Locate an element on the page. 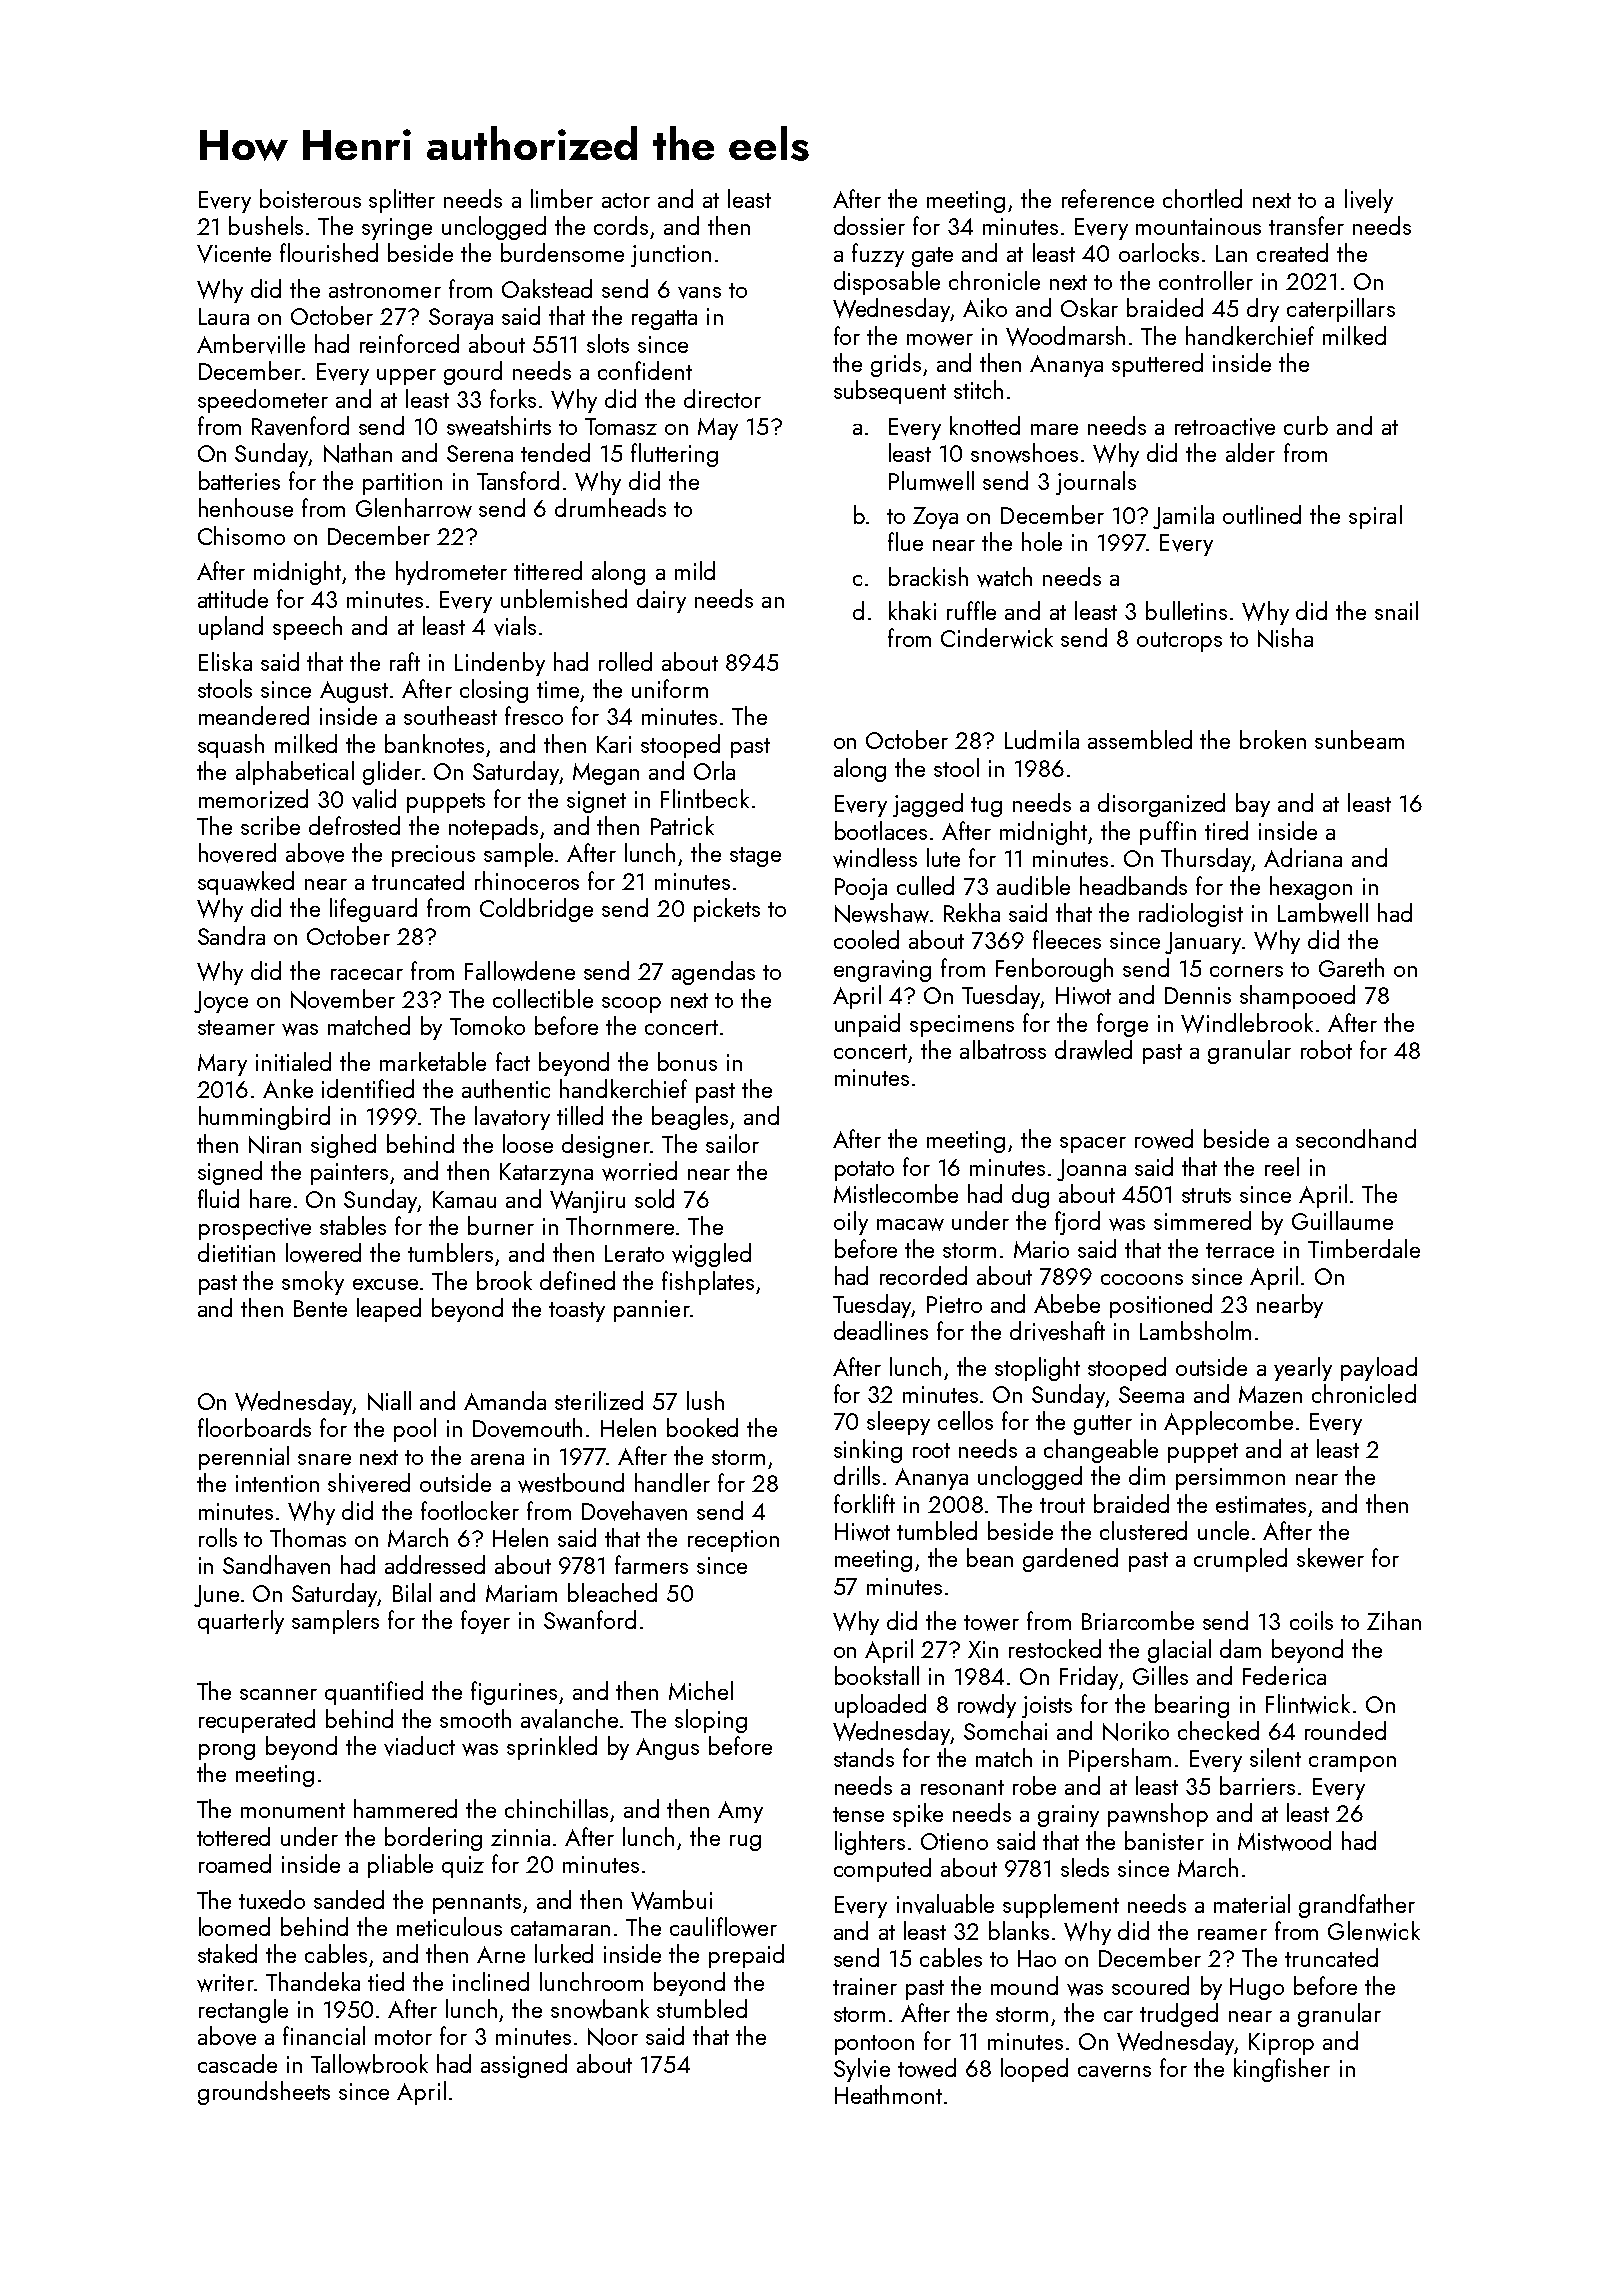 Image resolution: width=1620 pixels, height=2292 pixels. actor is located at coordinates (626, 200).
